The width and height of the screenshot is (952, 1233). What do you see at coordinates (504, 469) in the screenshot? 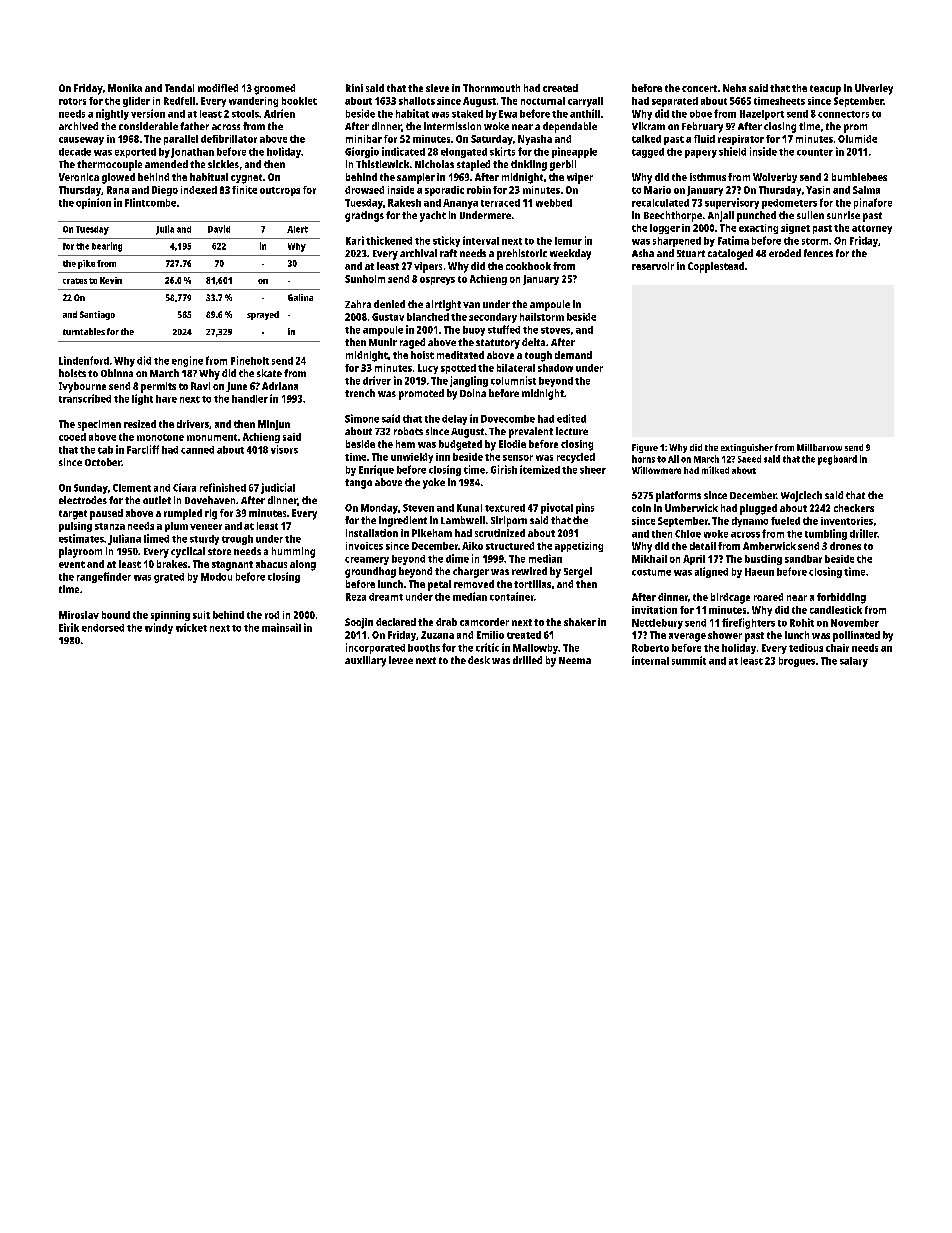
I see `Girish` at bounding box center [504, 469].
